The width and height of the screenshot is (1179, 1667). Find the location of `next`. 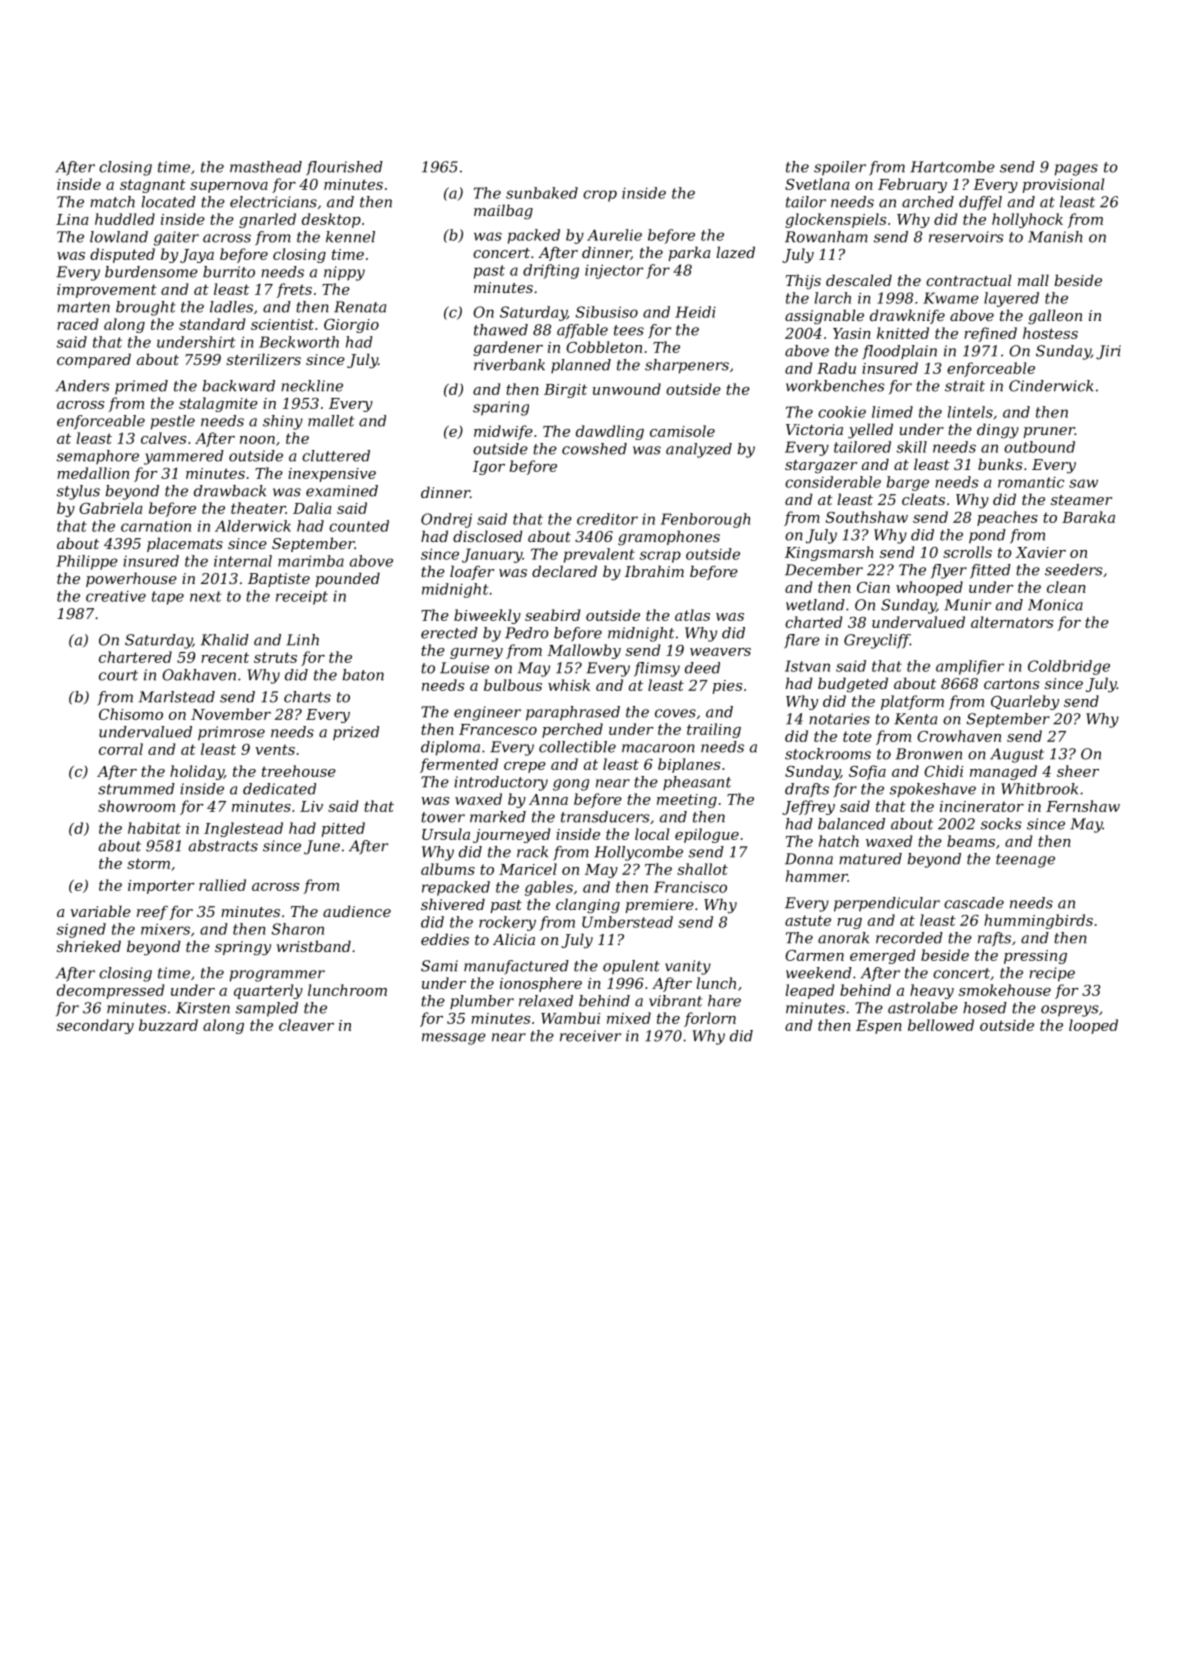

next is located at coordinates (205, 596).
